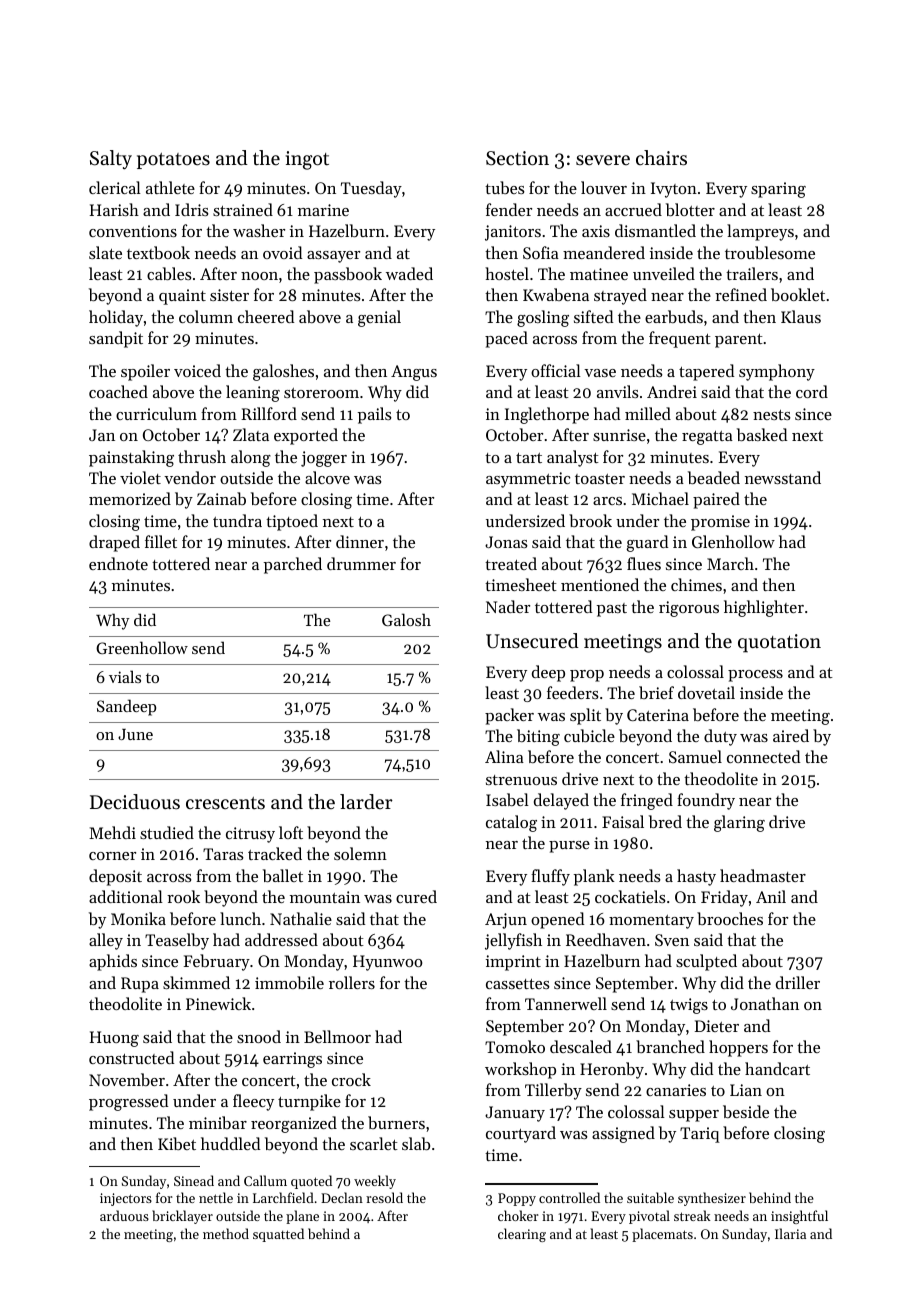 The image size is (924, 1311). Describe the element at coordinates (504, 756) in the screenshot. I see `Alina` at that location.
